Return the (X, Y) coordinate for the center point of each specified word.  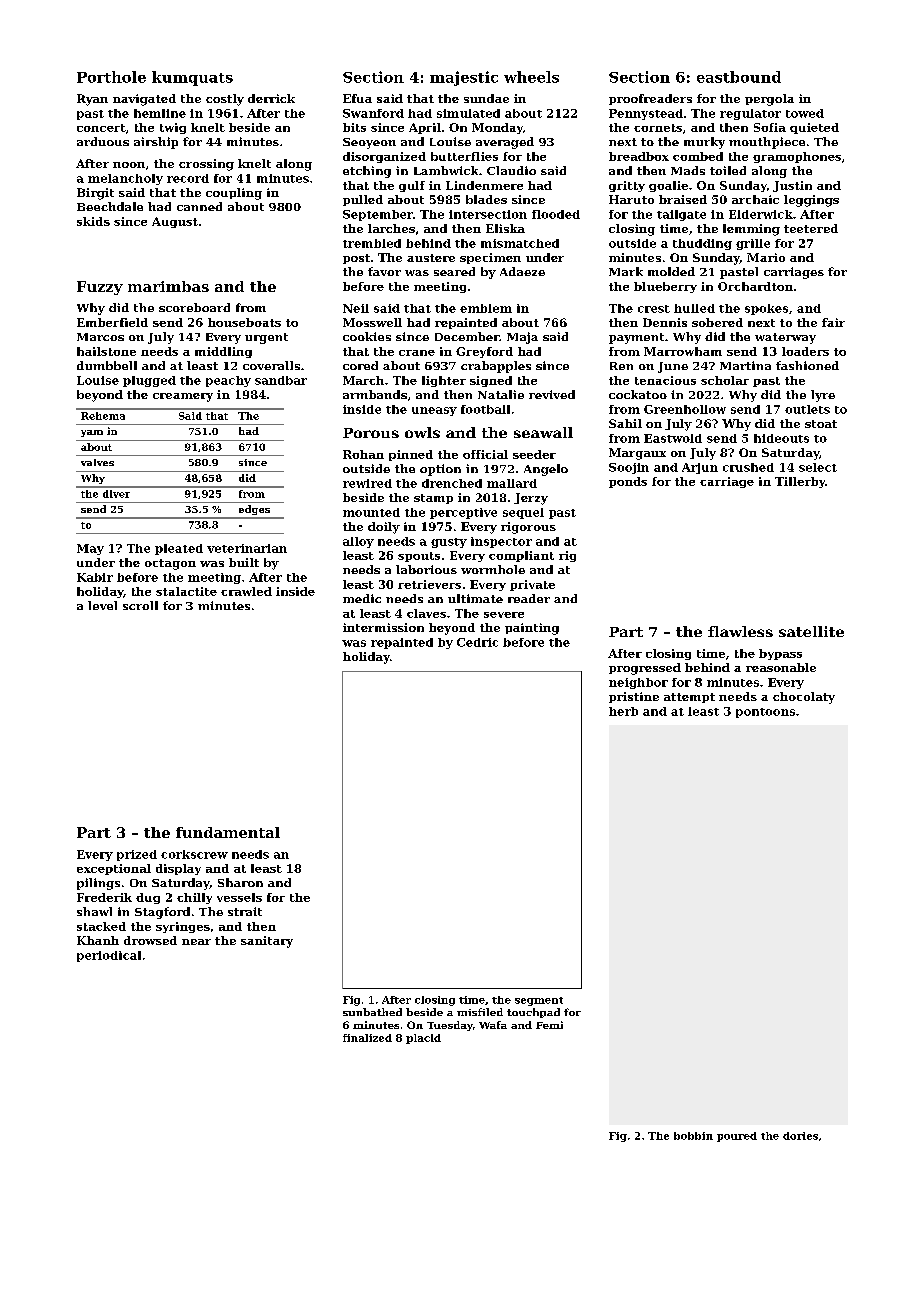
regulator (750, 114)
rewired (367, 483)
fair (833, 322)
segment (539, 1001)
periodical (109, 956)
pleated (179, 549)
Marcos (100, 337)
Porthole (111, 77)
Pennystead (646, 114)
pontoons (765, 713)
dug (148, 898)
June (673, 367)
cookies (367, 336)
